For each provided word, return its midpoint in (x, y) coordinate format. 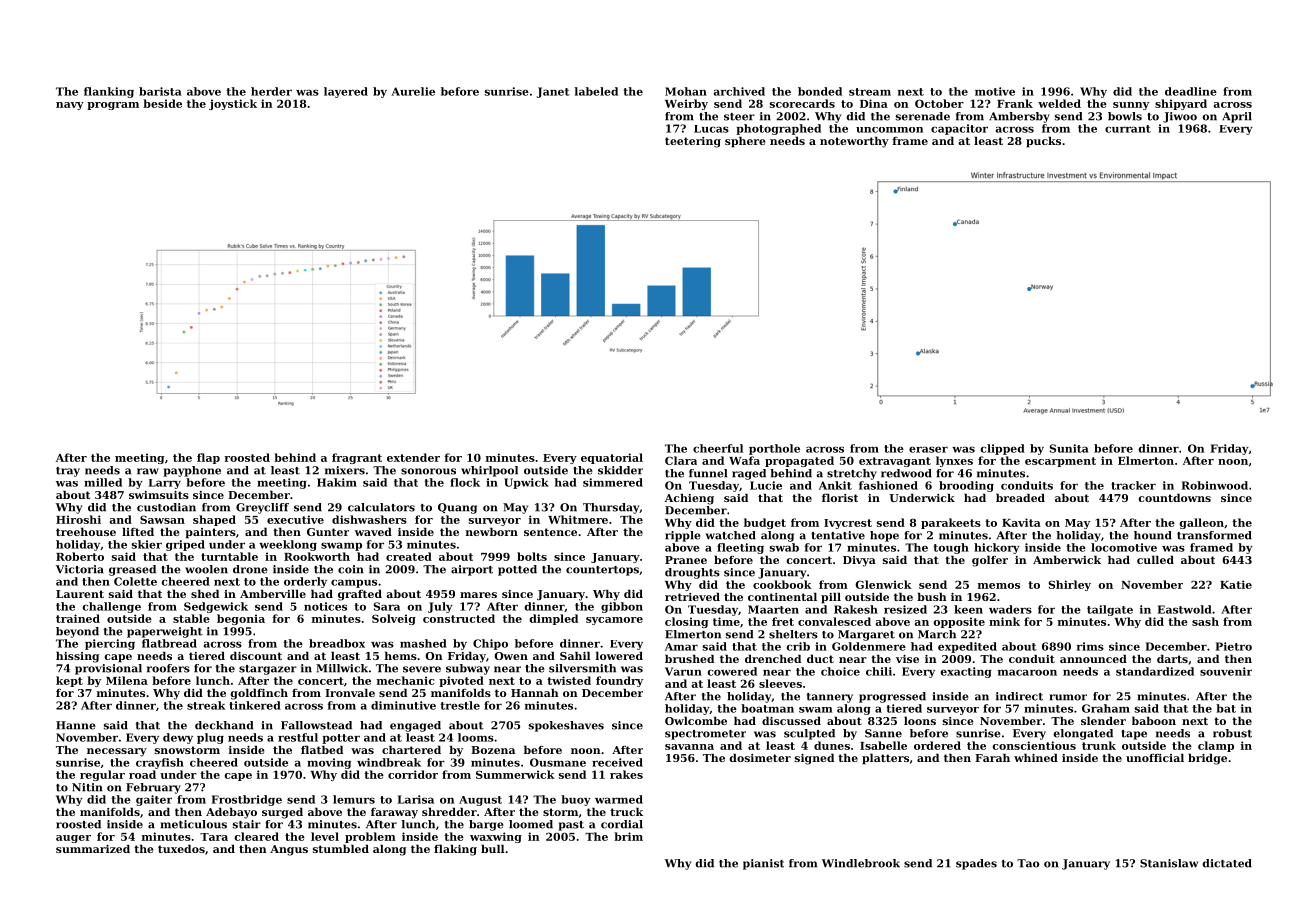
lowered (619, 655)
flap (208, 458)
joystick (233, 104)
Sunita (1069, 448)
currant (1128, 129)
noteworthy (854, 142)
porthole (774, 449)
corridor (413, 774)
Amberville (273, 593)
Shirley (1070, 585)
